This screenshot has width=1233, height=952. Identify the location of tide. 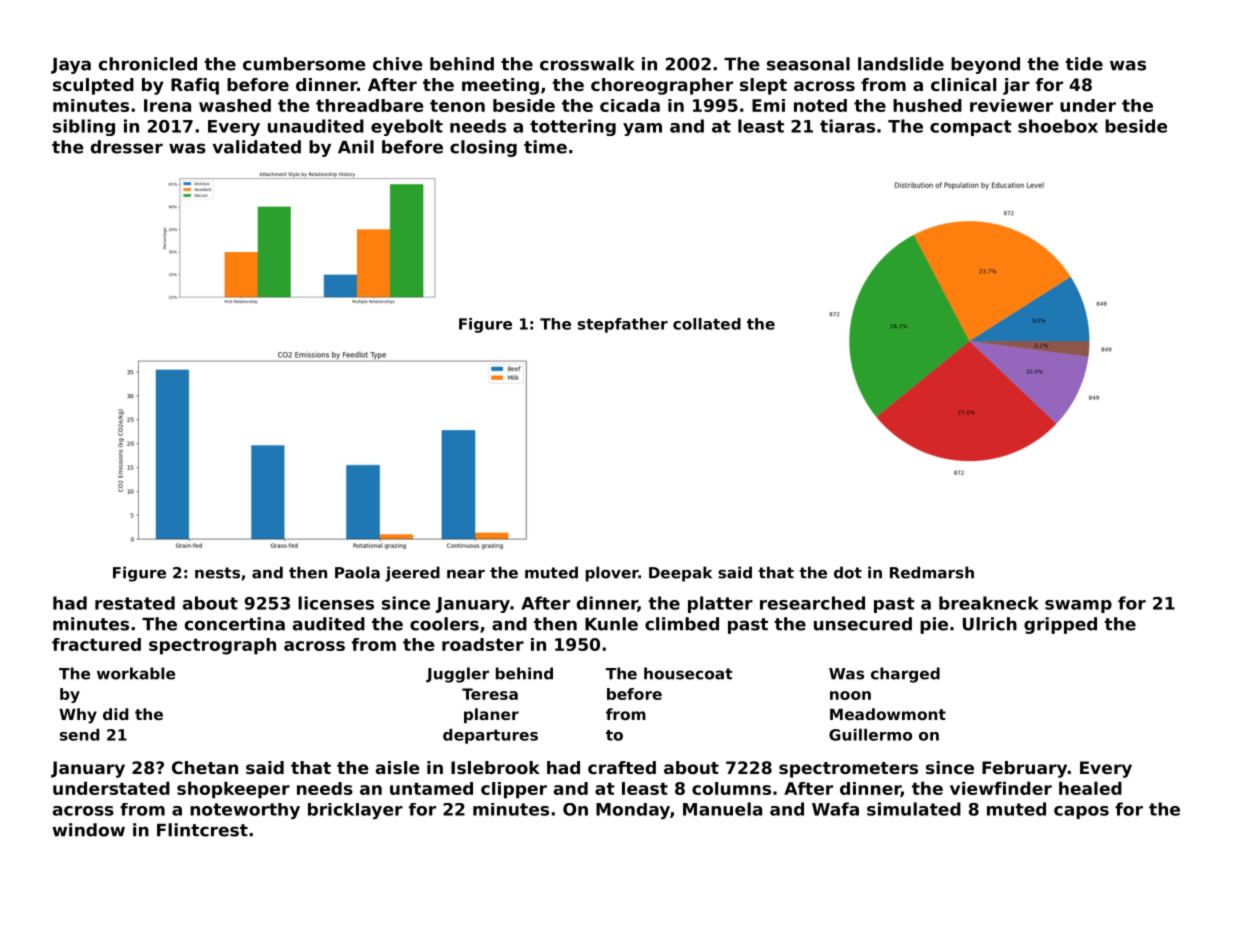
(1084, 64).
